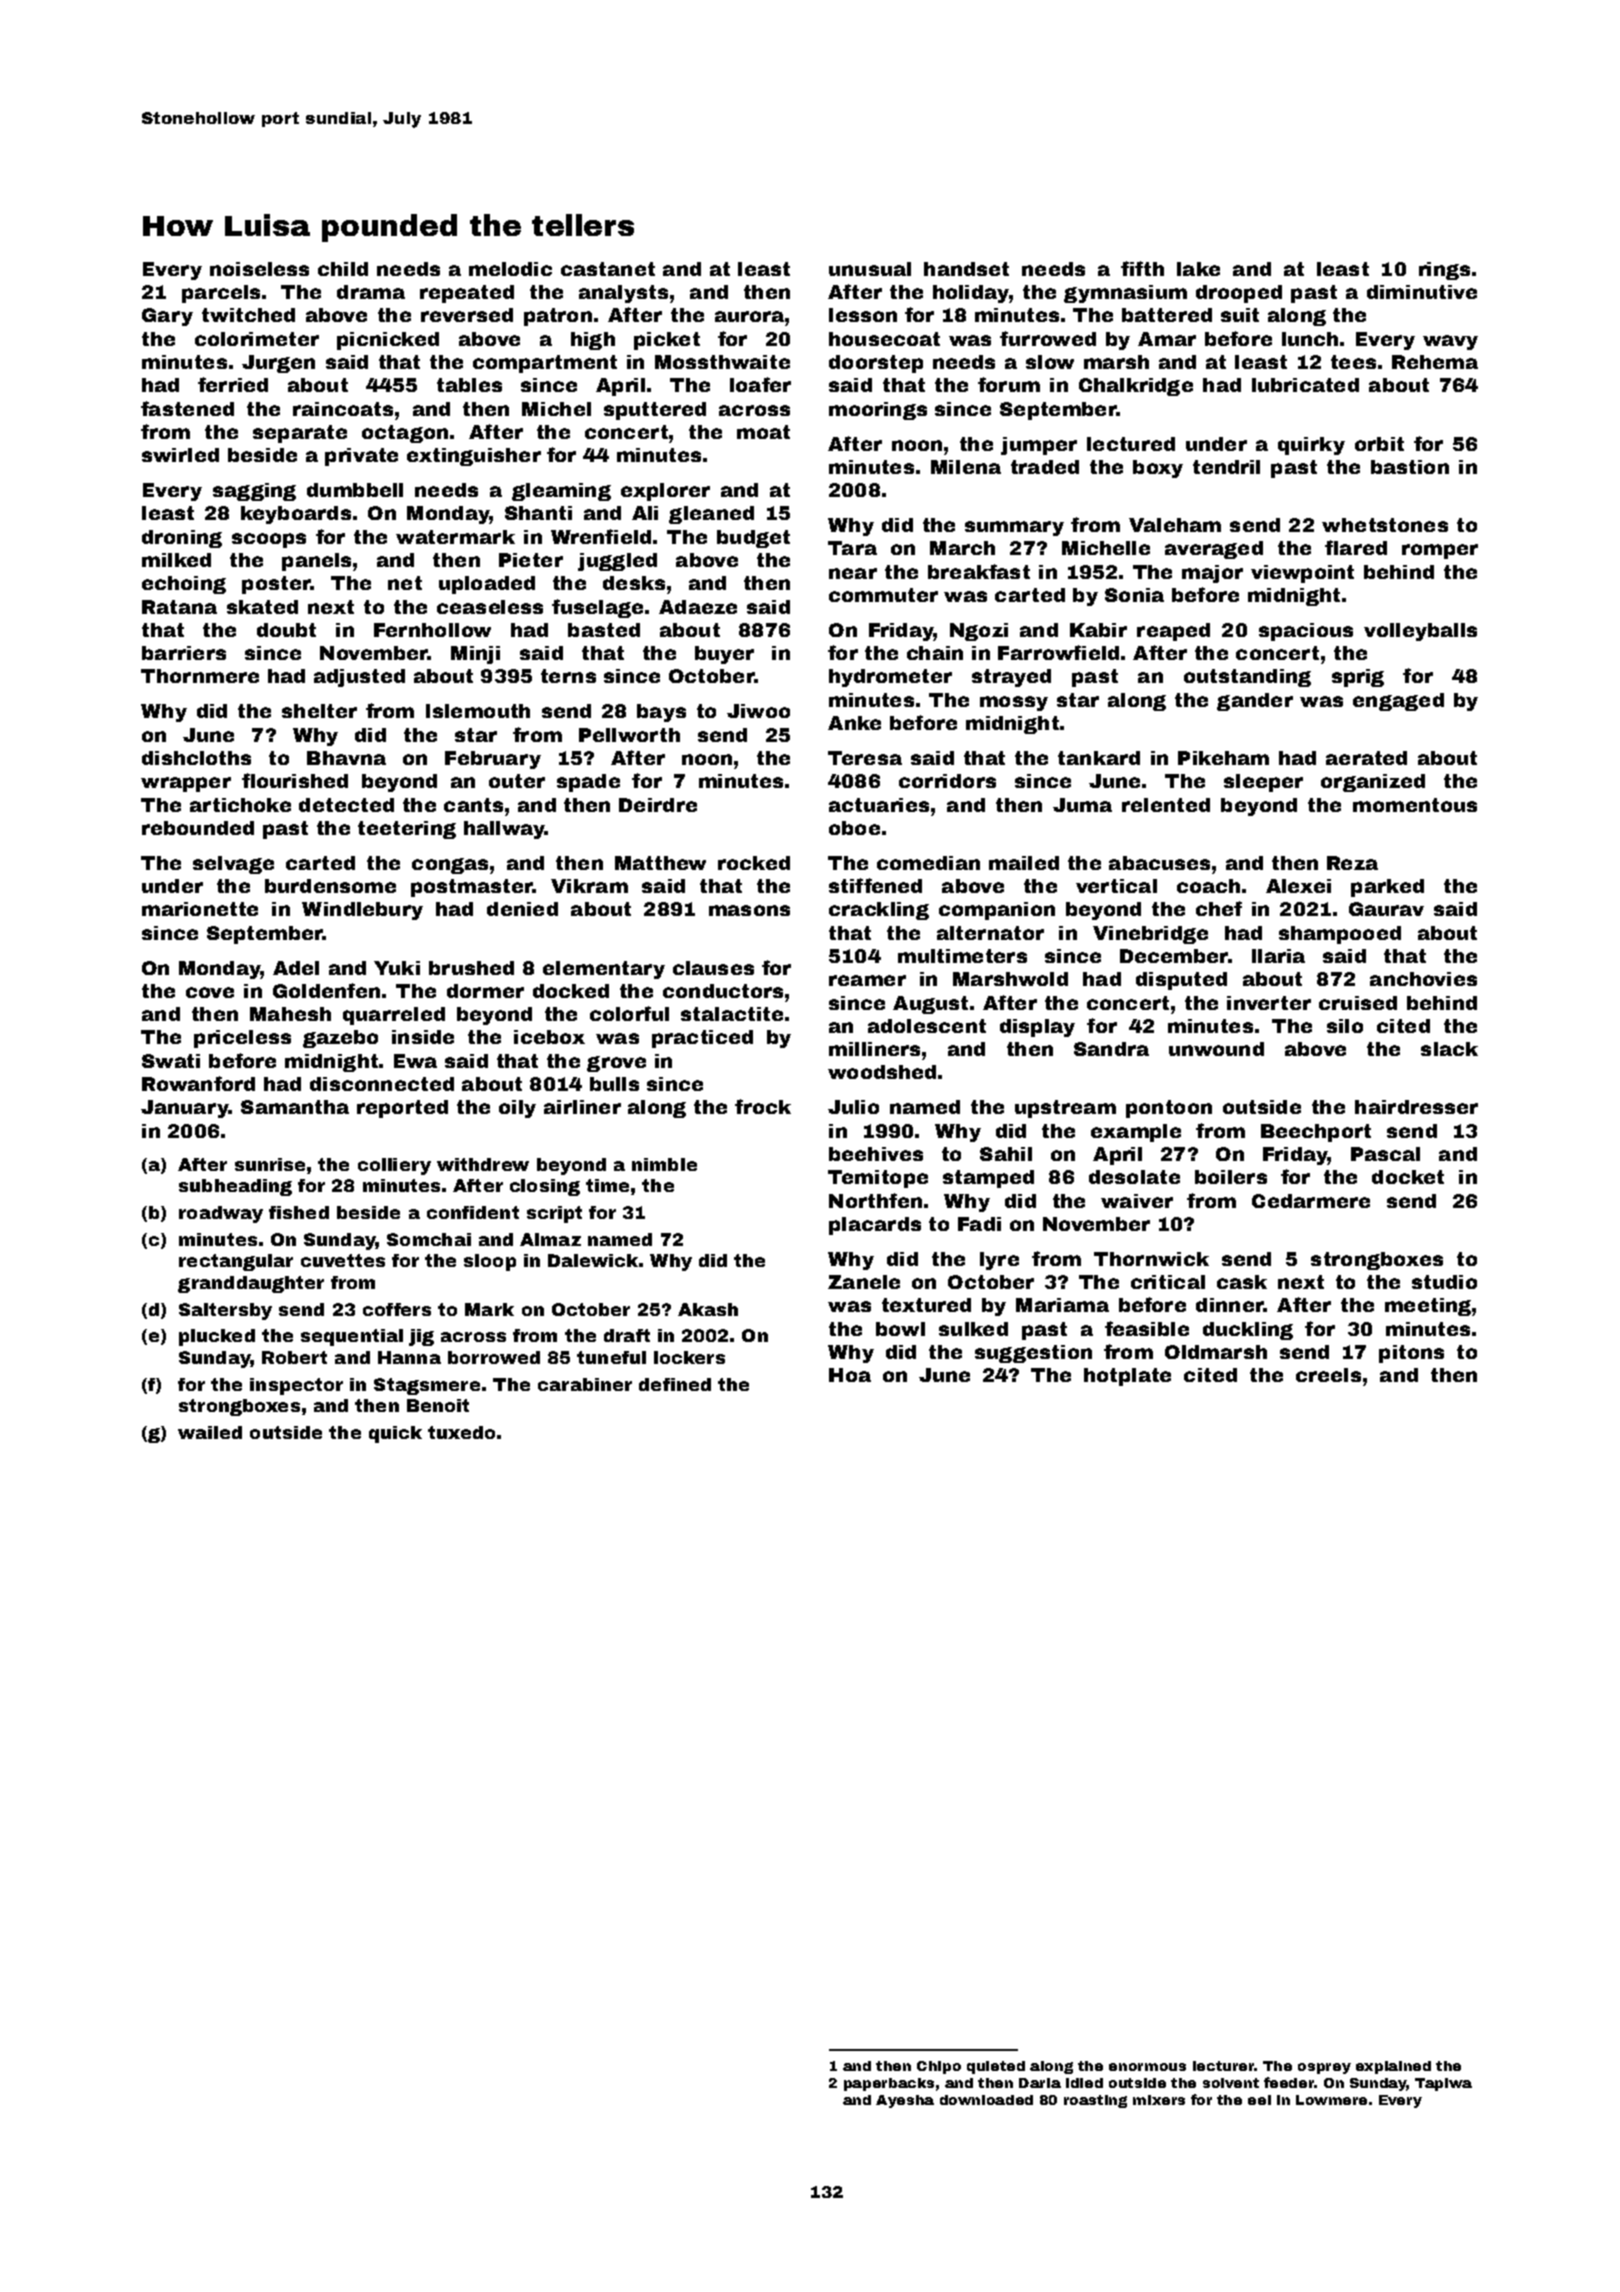 This document has width=1620, height=2292. Describe the element at coordinates (763, 1106) in the document. I see `frock` at that location.
